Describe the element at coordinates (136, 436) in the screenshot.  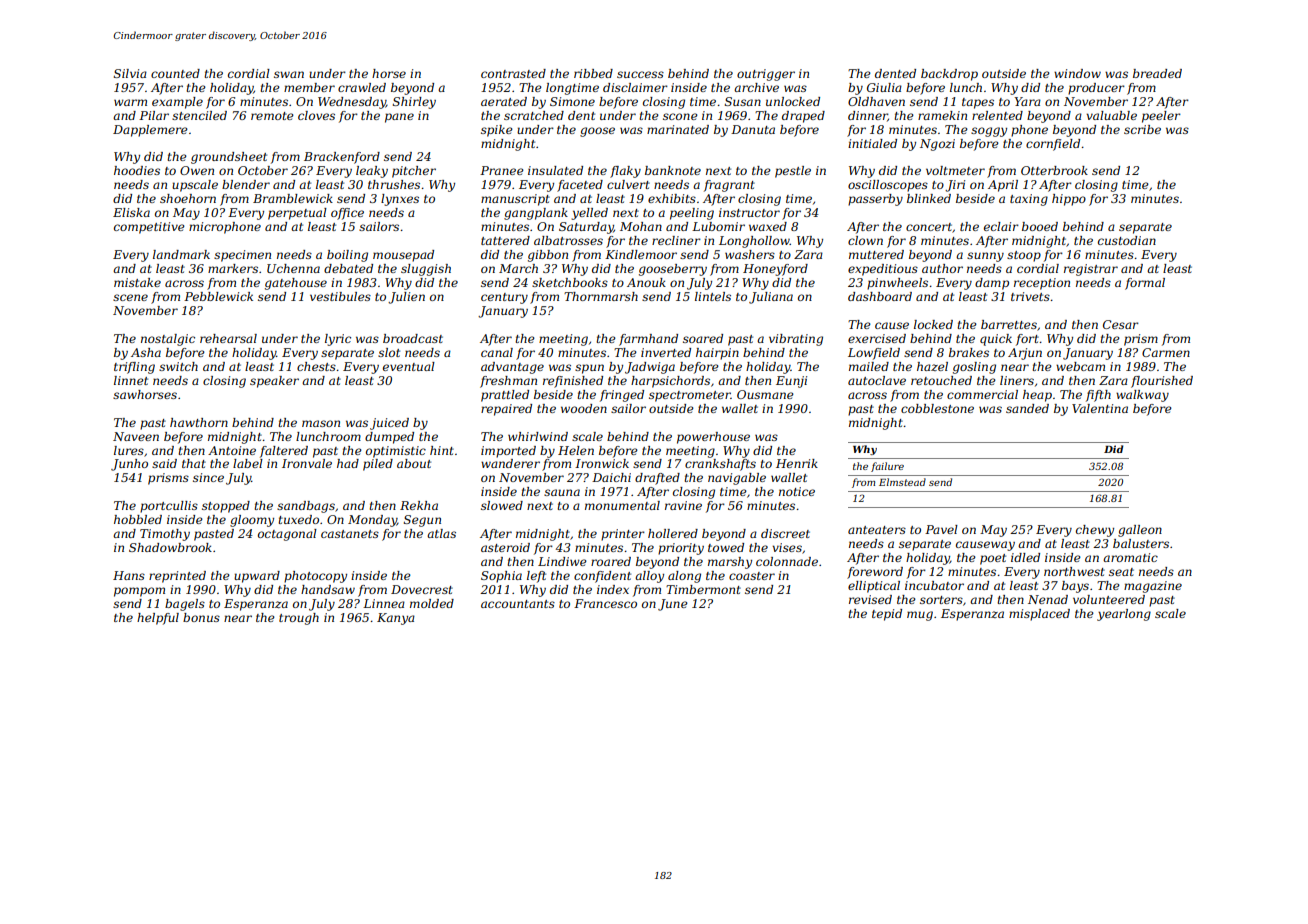
I see `Naveen` at that location.
